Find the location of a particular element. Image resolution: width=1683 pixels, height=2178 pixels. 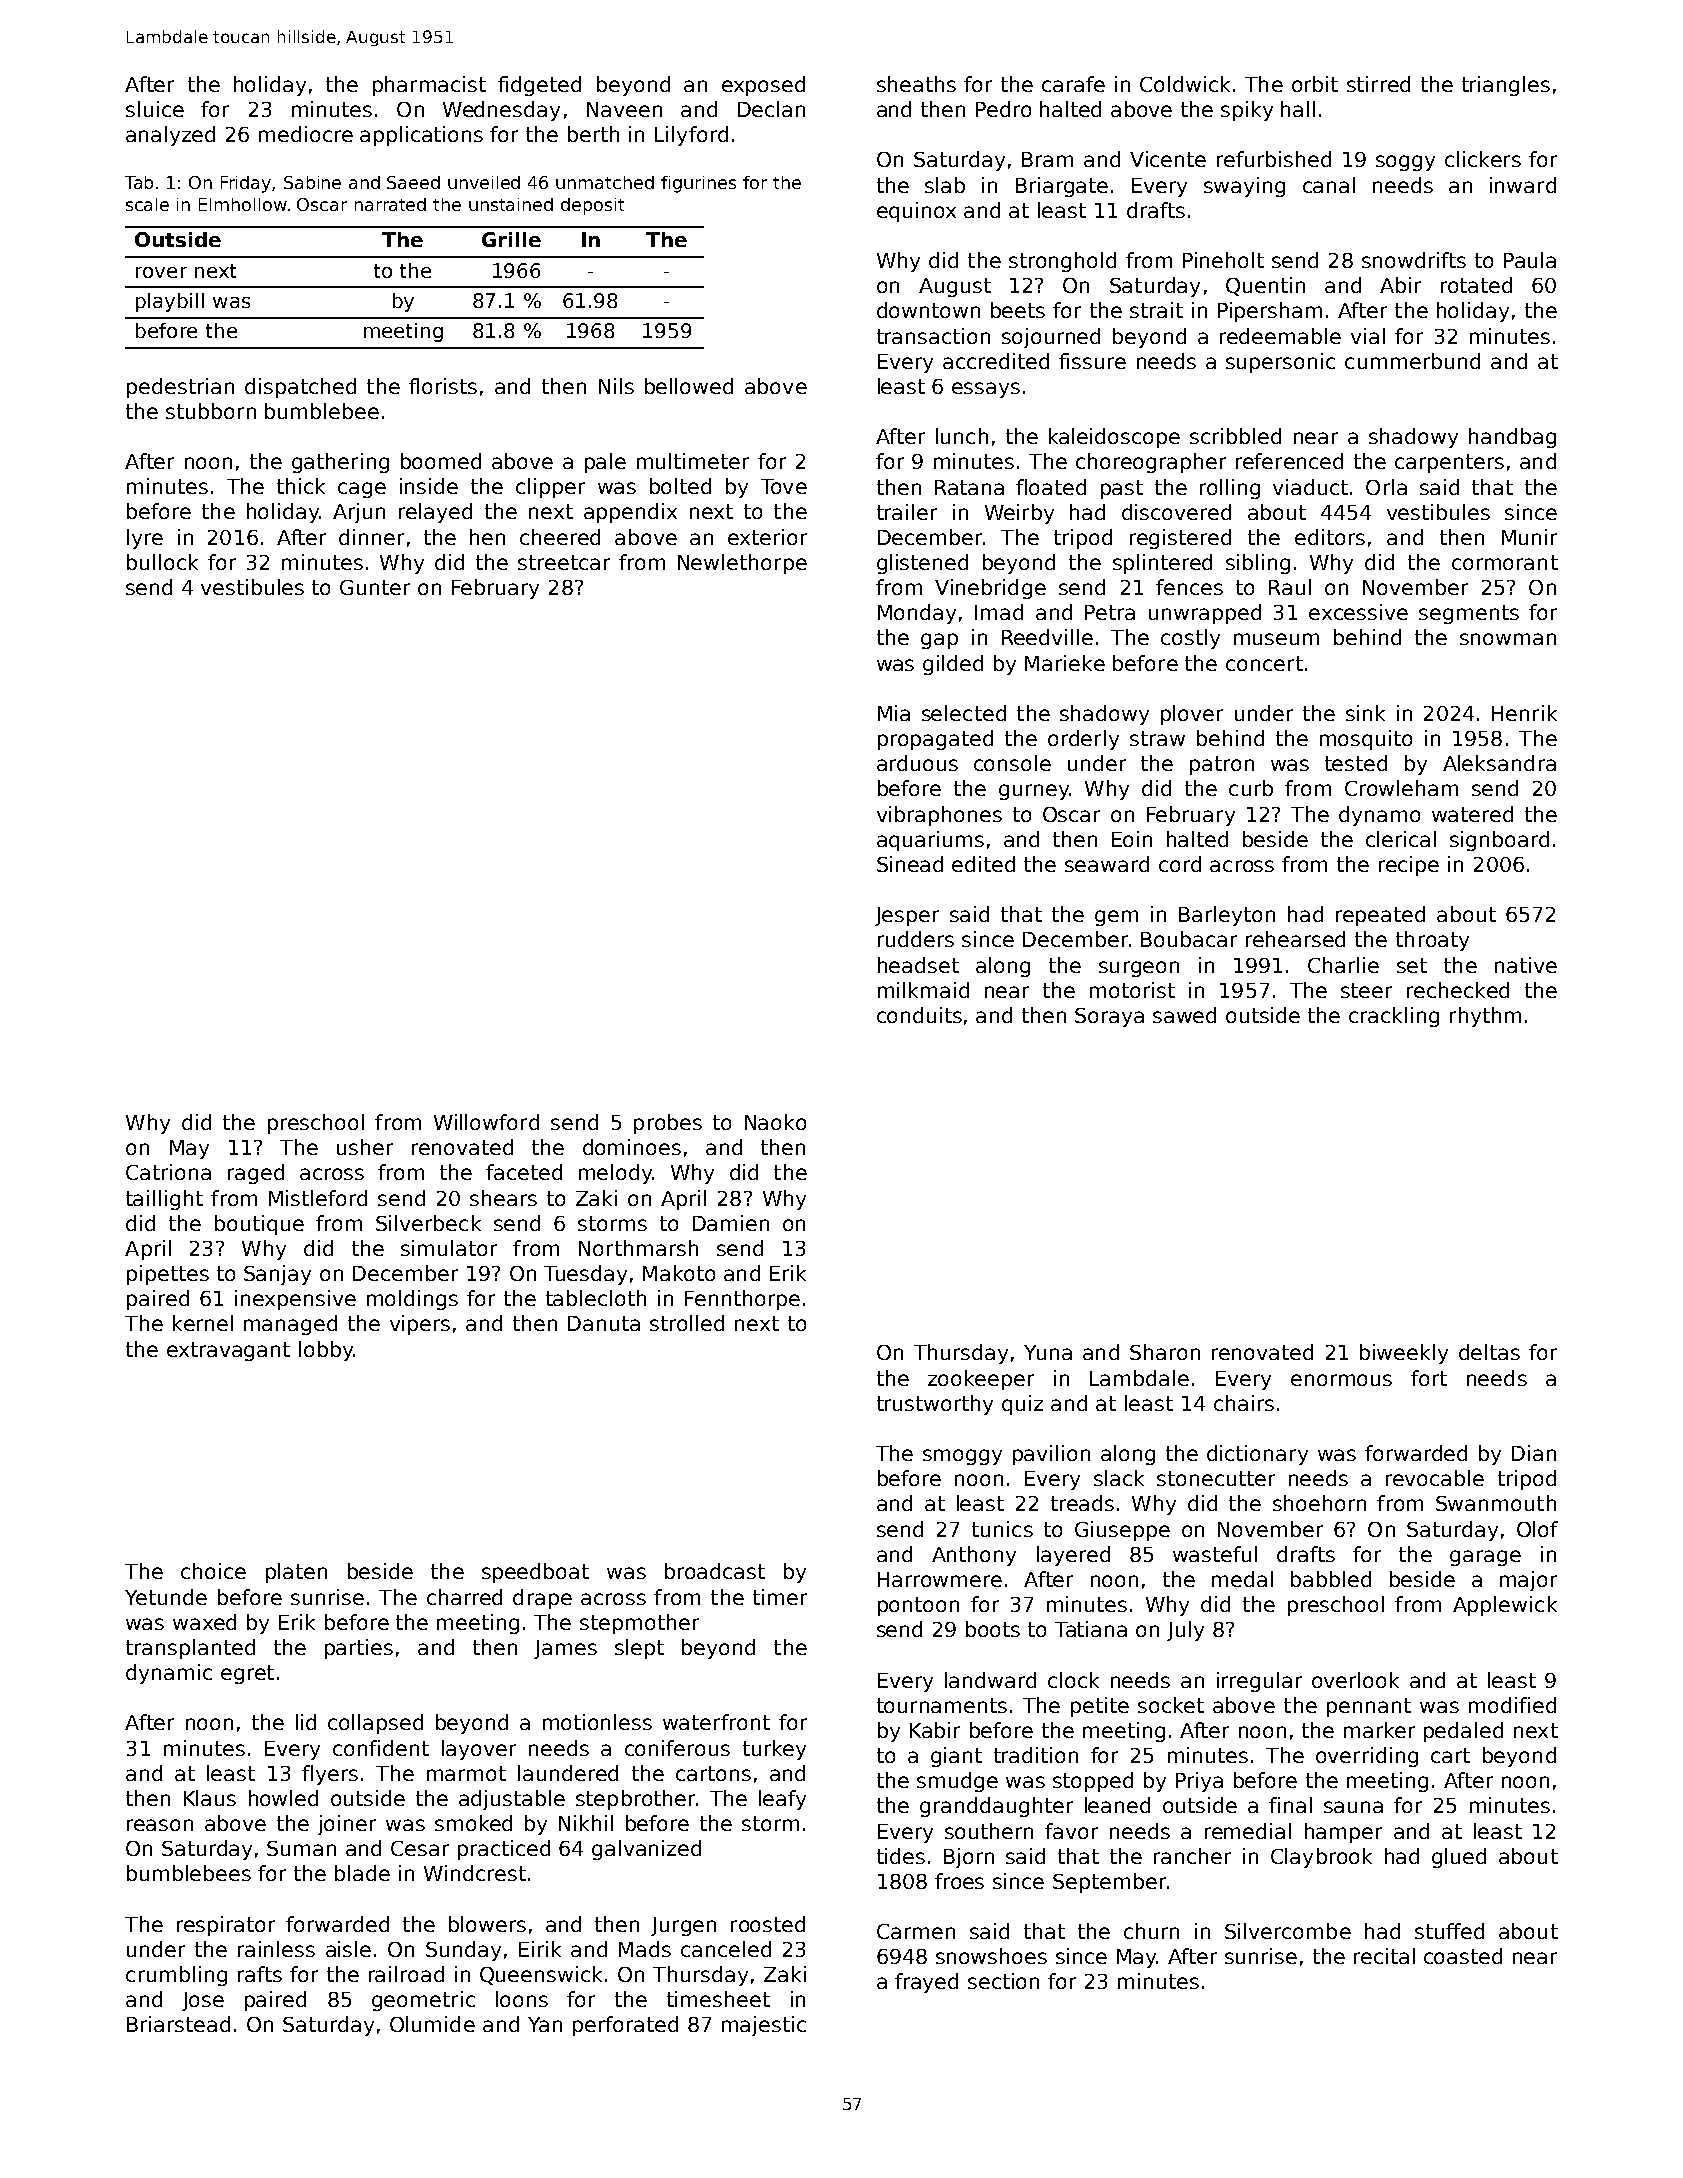

babbled is located at coordinates (1331, 1579).
